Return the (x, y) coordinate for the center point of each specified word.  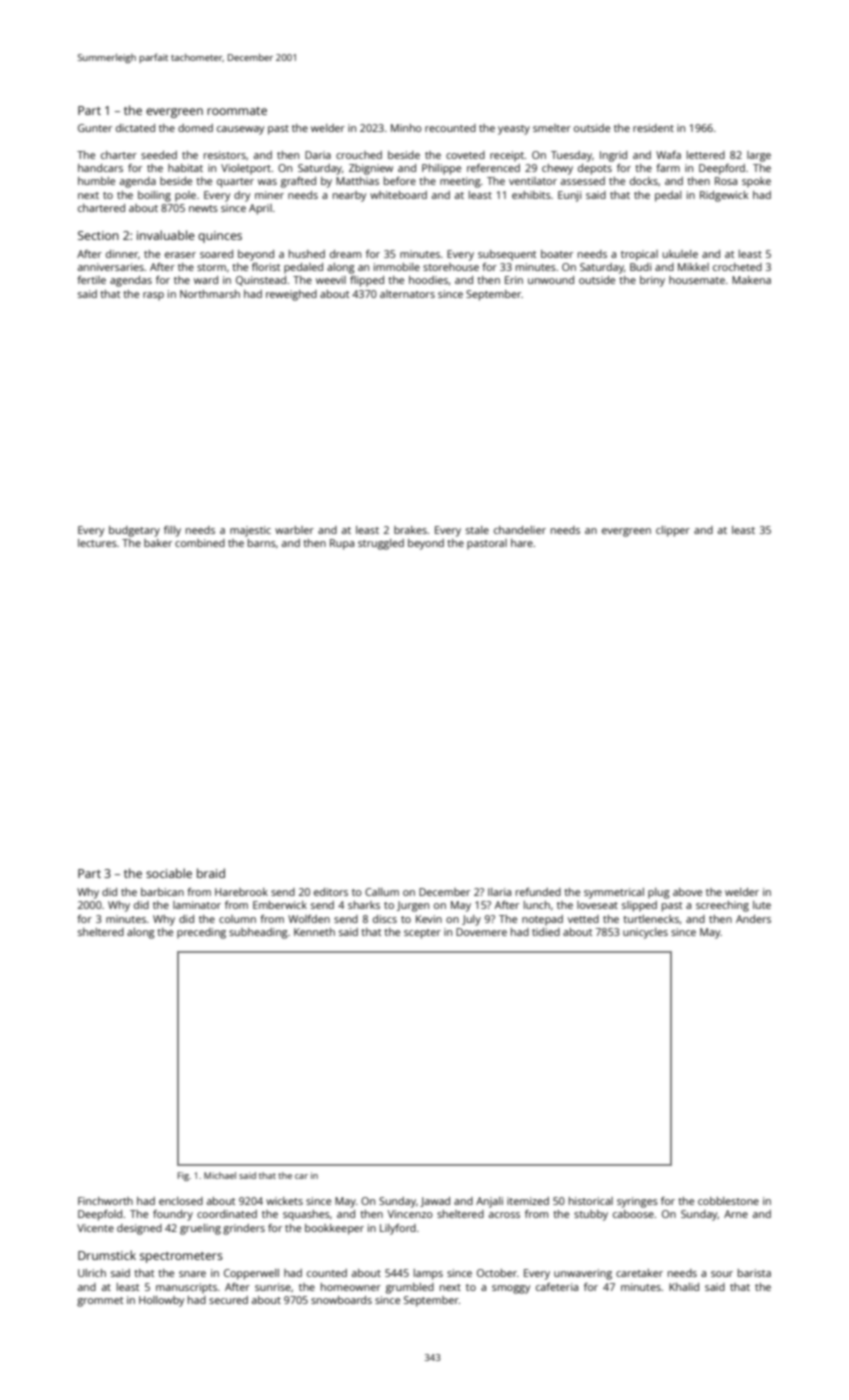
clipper (673, 531)
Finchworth (105, 1201)
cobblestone (728, 1201)
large (759, 156)
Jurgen (413, 906)
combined (200, 543)
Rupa (342, 544)
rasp (153, 296)
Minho (406, 128)
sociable (169, 873)
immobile (397, 267)
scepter (422, 934)
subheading (258, 933)
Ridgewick (724, 196)
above (687, 892)
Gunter (95, 128)
